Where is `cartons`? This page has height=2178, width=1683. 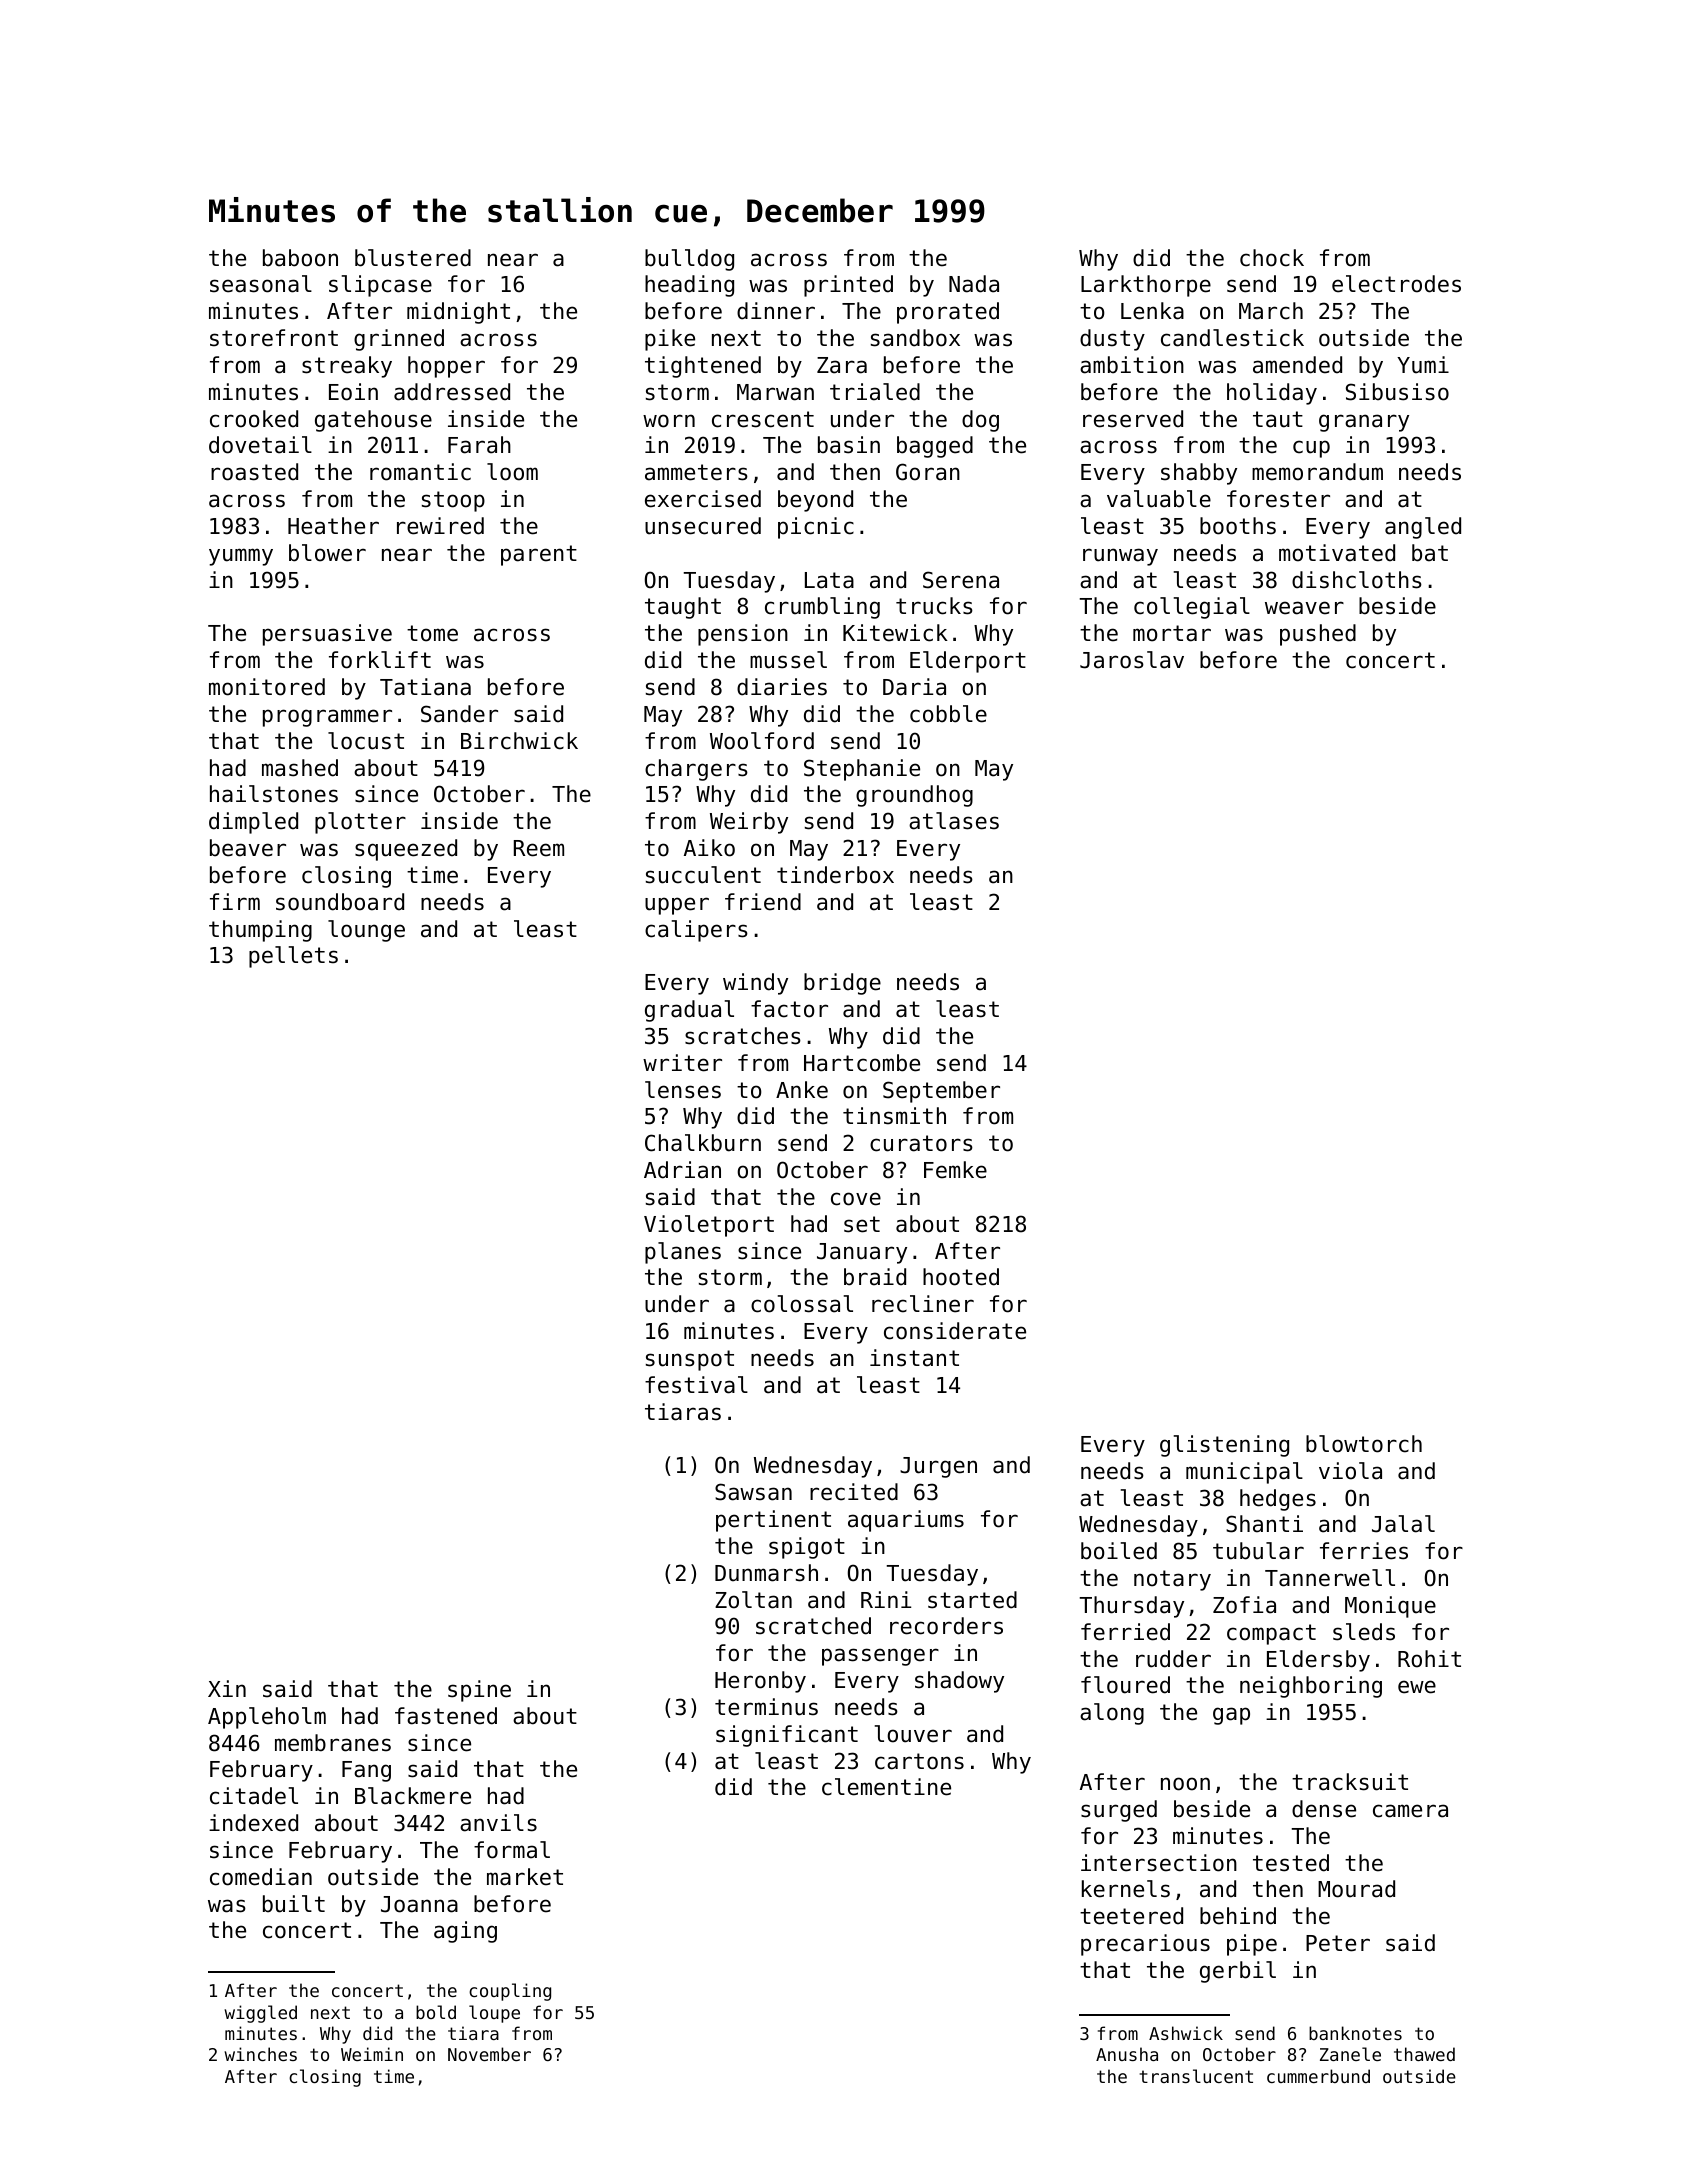 cartons is located at coordinates (919, 1761).
